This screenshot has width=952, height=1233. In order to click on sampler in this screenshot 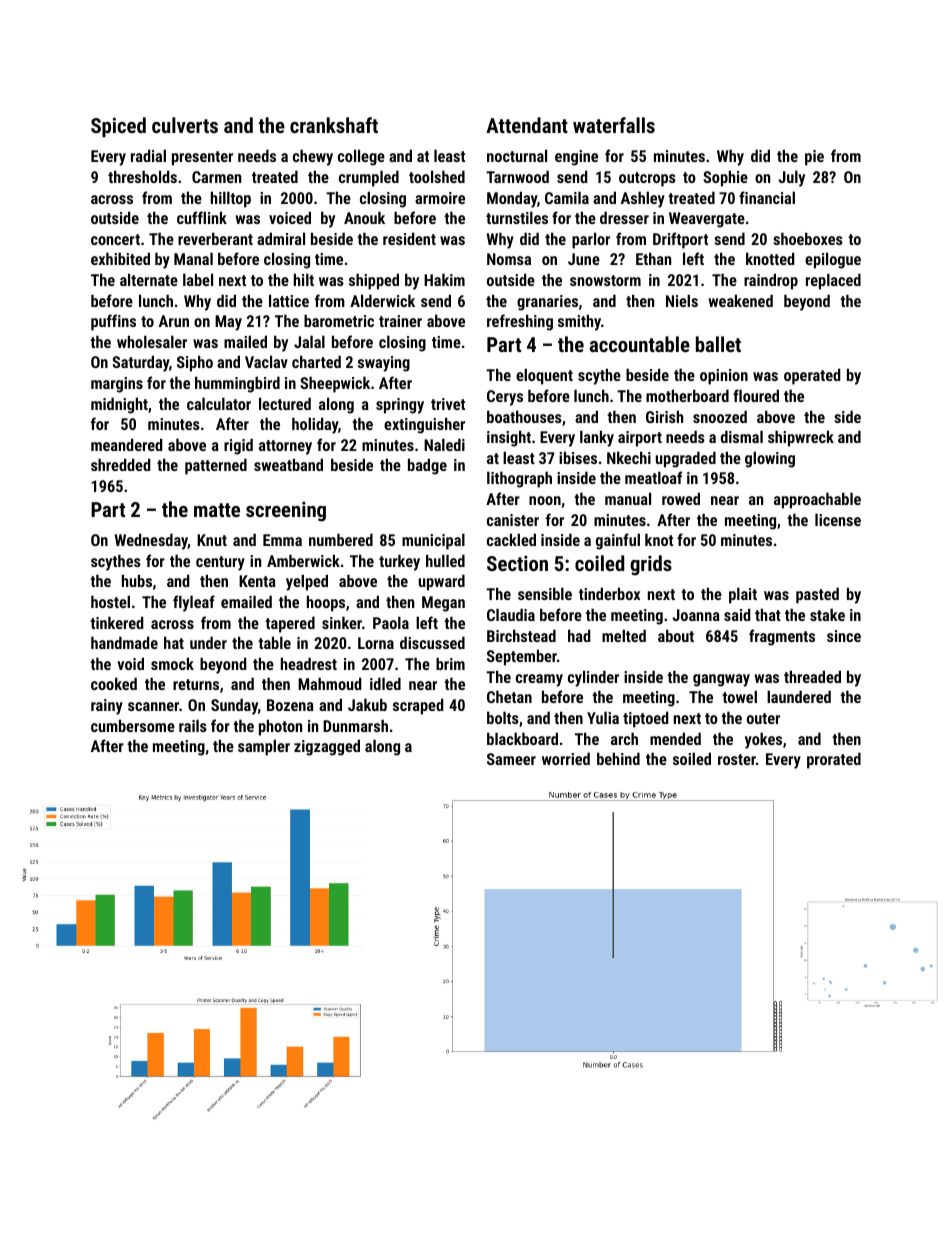, I will do `click(264, 747)`.
